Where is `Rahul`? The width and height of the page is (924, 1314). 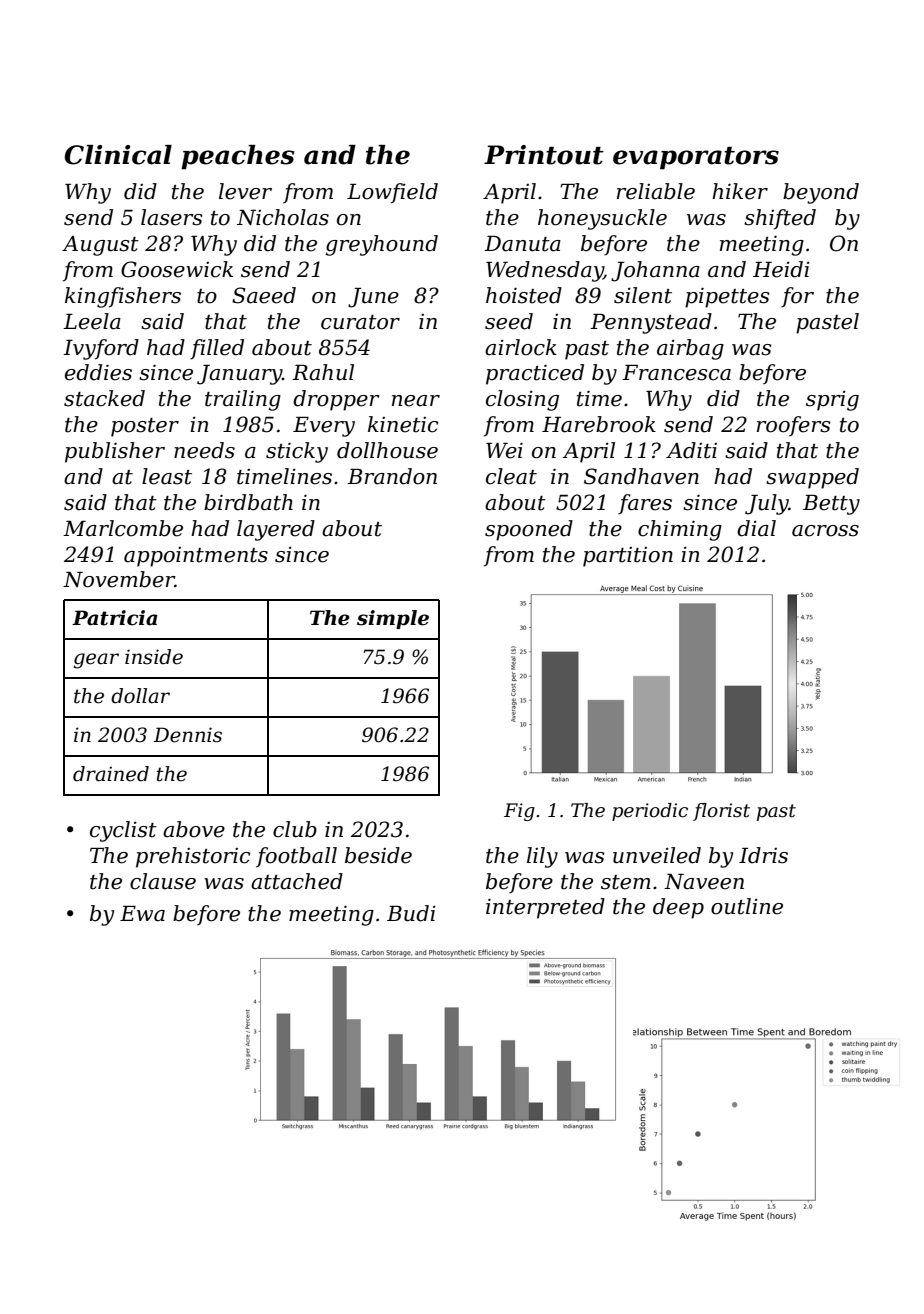 Rahul is located at coordinates (323, 372).
